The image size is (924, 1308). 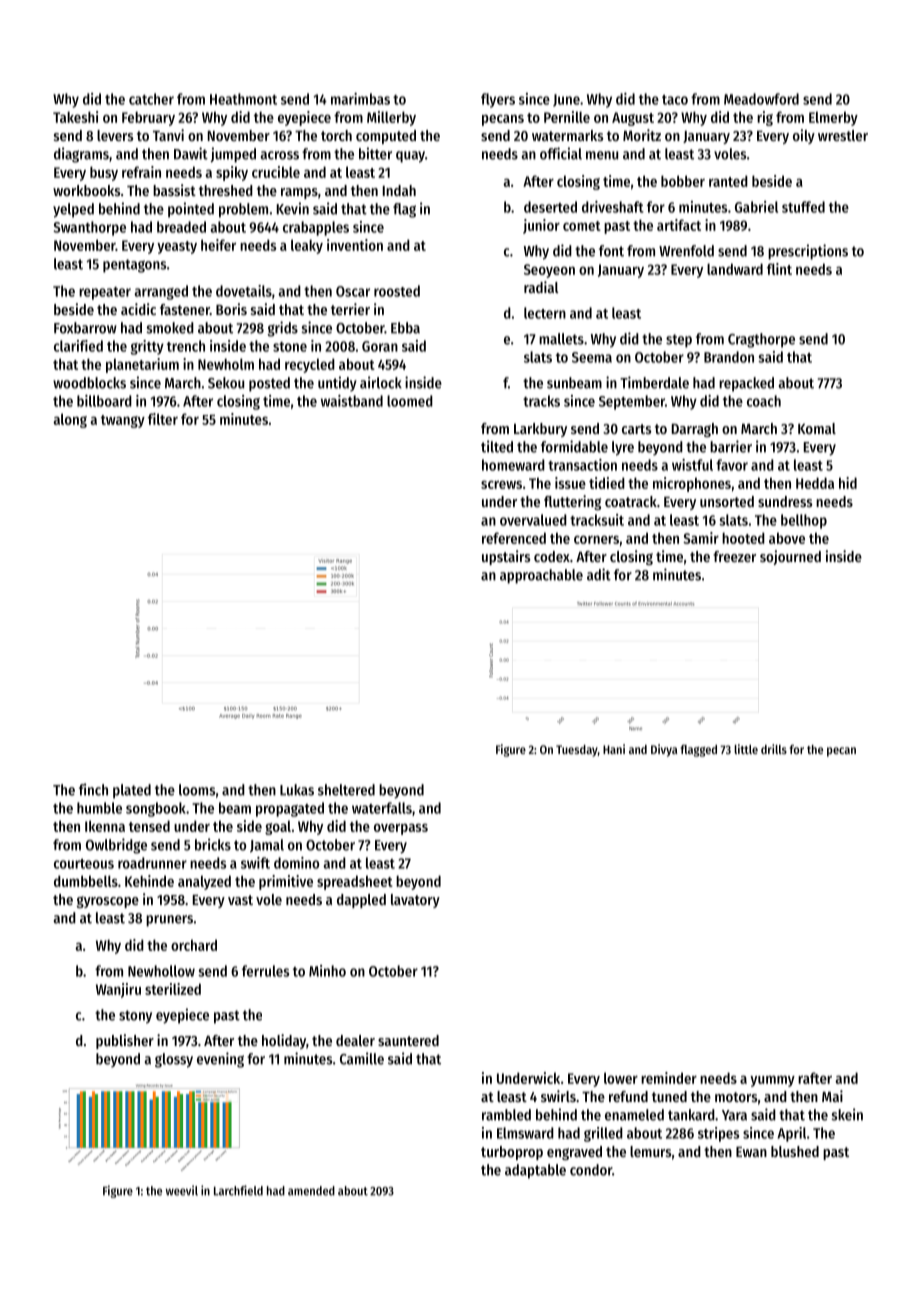 I want to click on catcher, so click(x=151, y=99).
